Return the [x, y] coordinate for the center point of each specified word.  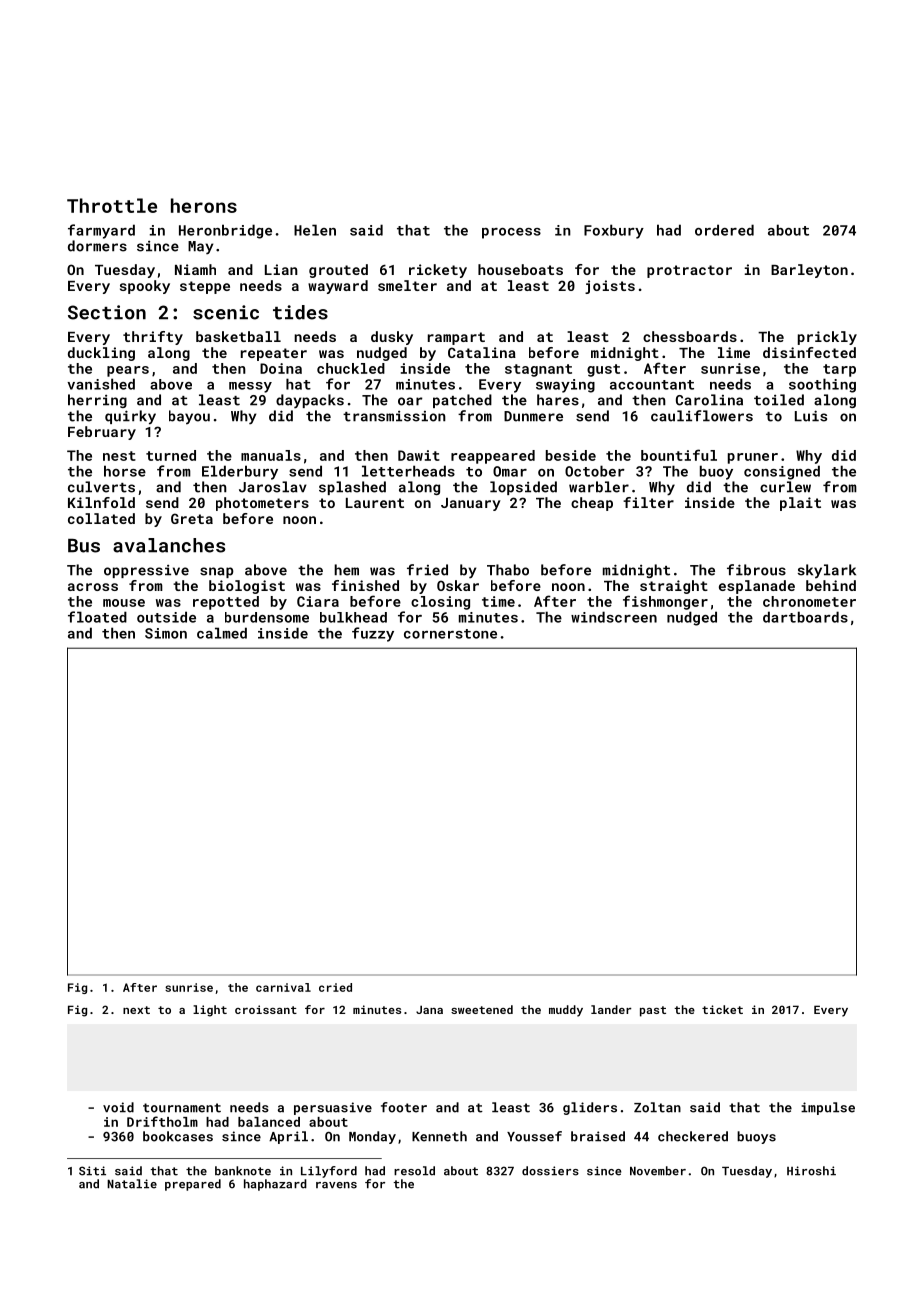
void [118, 1107]
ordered [724, 230]
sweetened [482, 1009]
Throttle [112, 205]
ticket [722, 1009]
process [511, 233]
